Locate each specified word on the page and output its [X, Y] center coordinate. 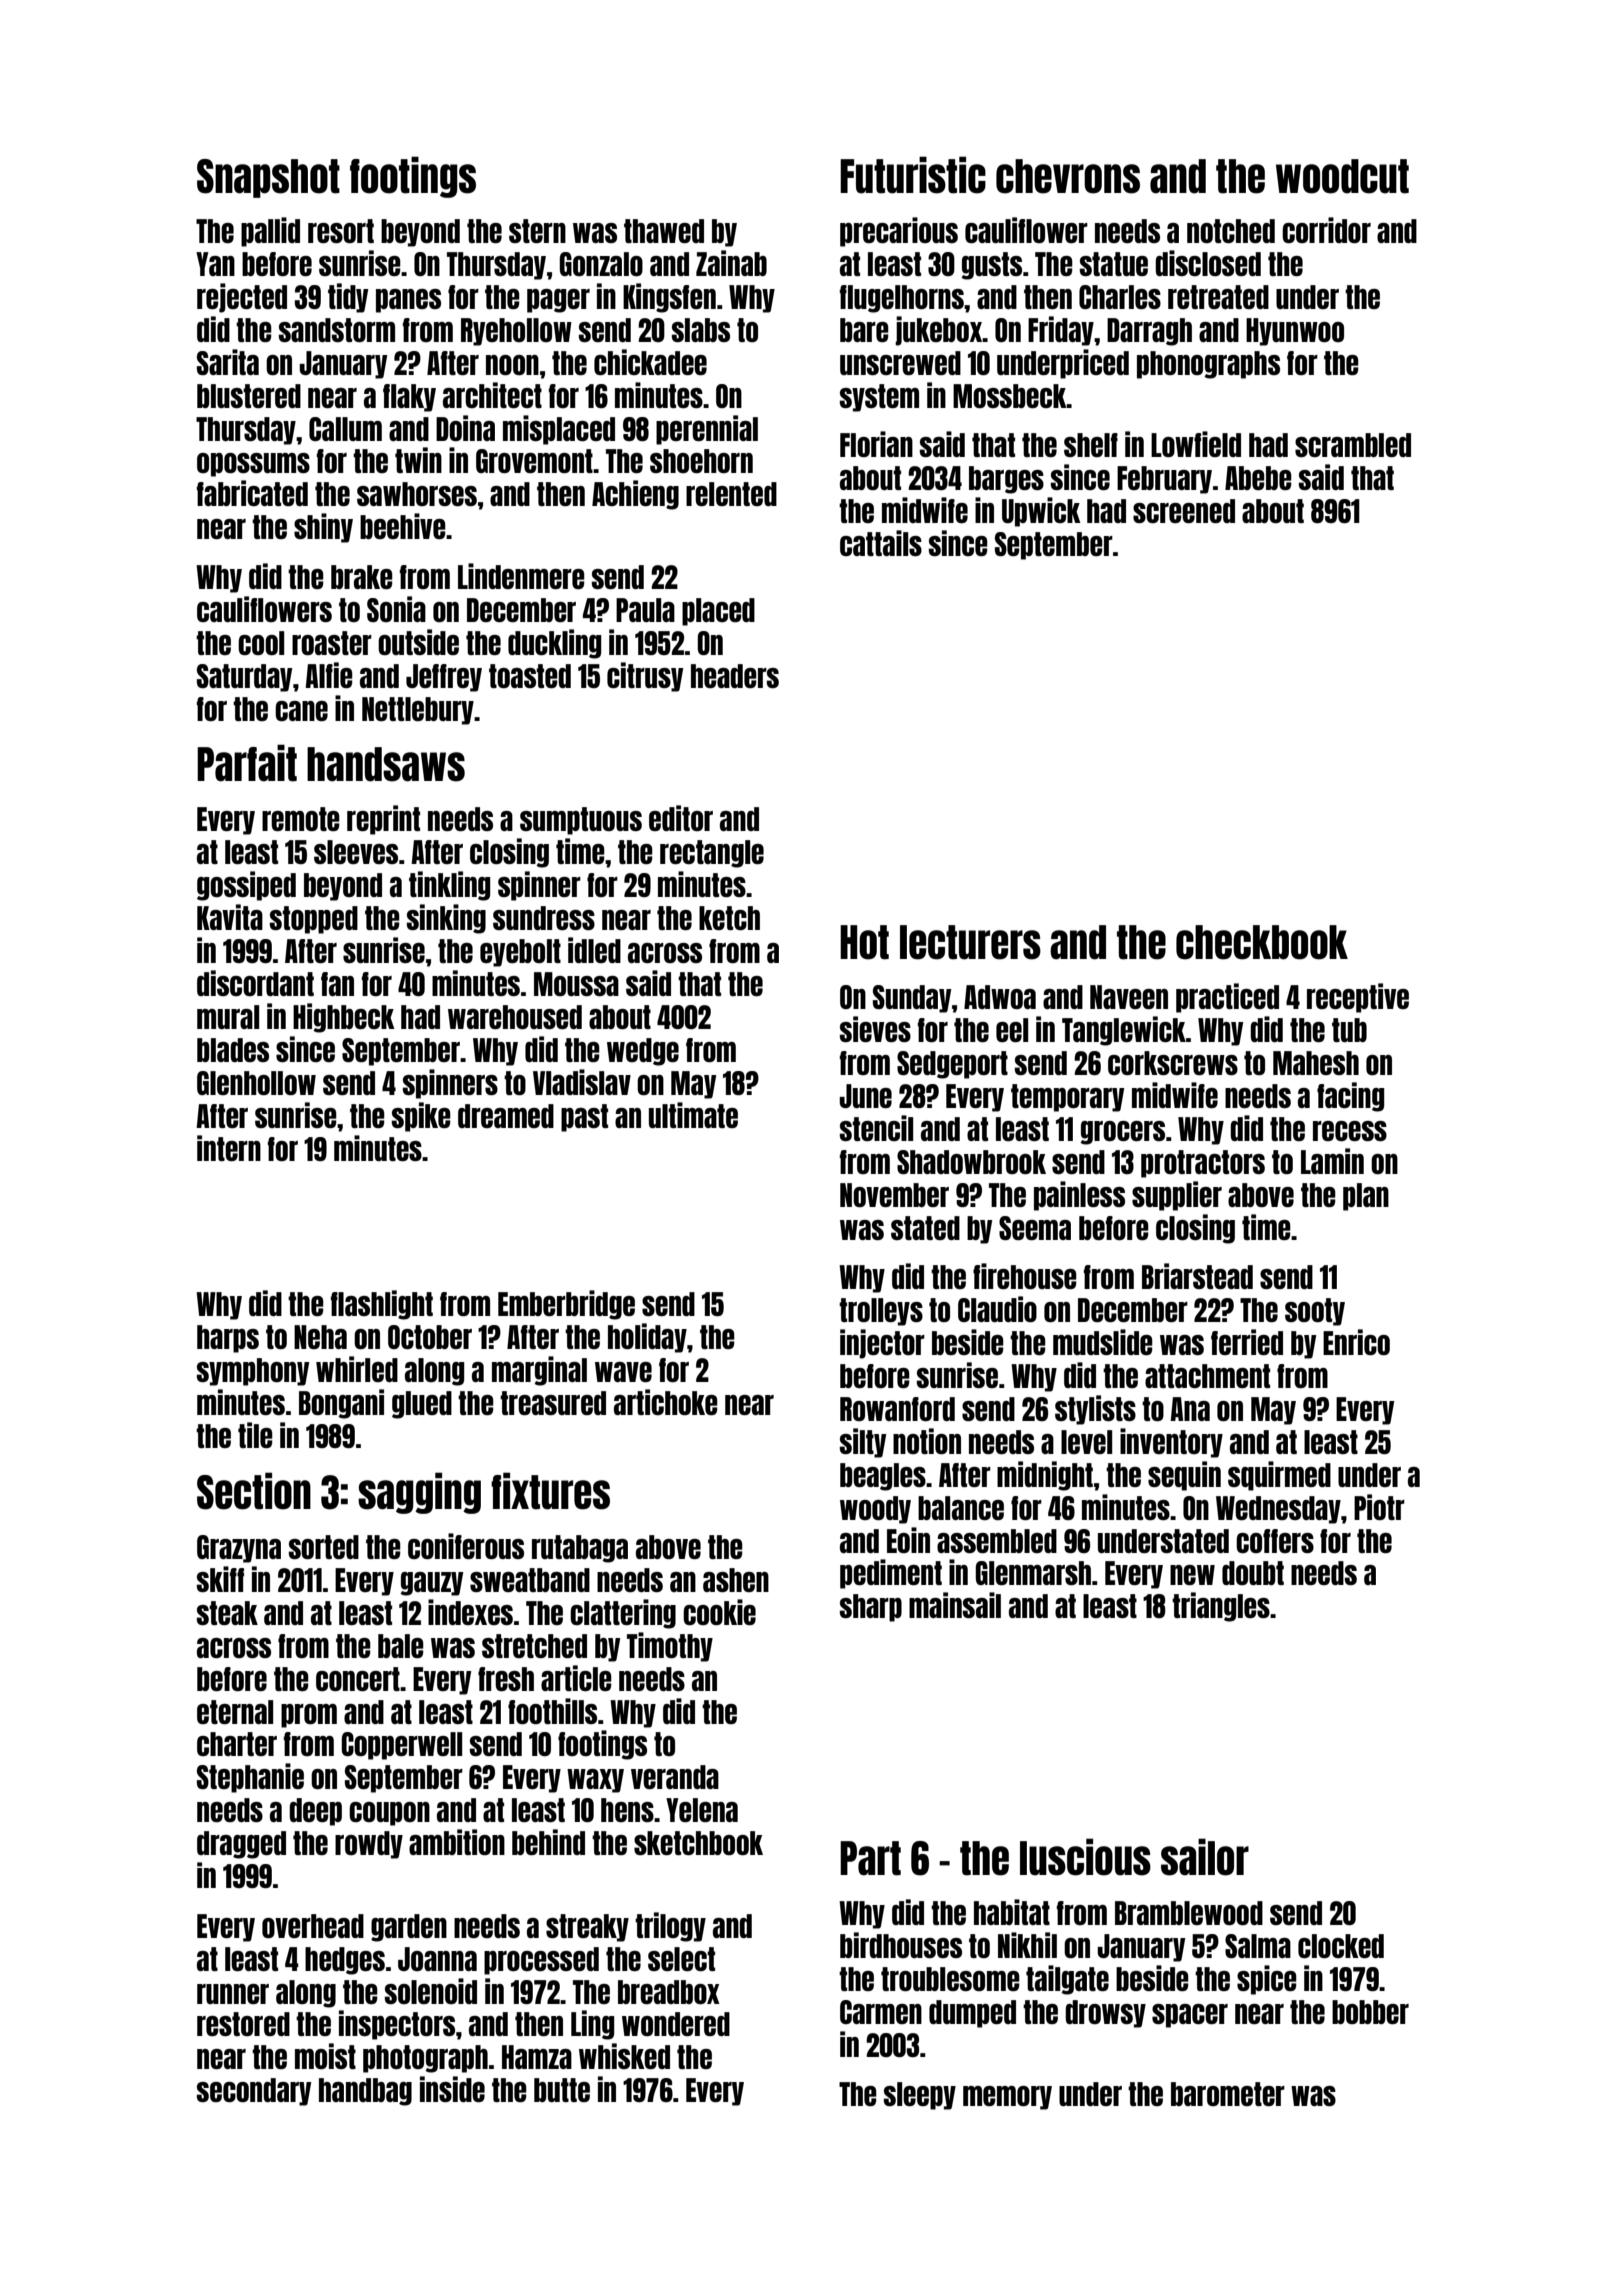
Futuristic [913, 175]
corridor [1326, 230]
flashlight [382, 1305]
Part [870, 1858]
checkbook [1262, 942]
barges [1006, 480]
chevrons [1068, 176]
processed [541, 1961]
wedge [643, 1052]
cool [261, 643]
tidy [348, 298]
